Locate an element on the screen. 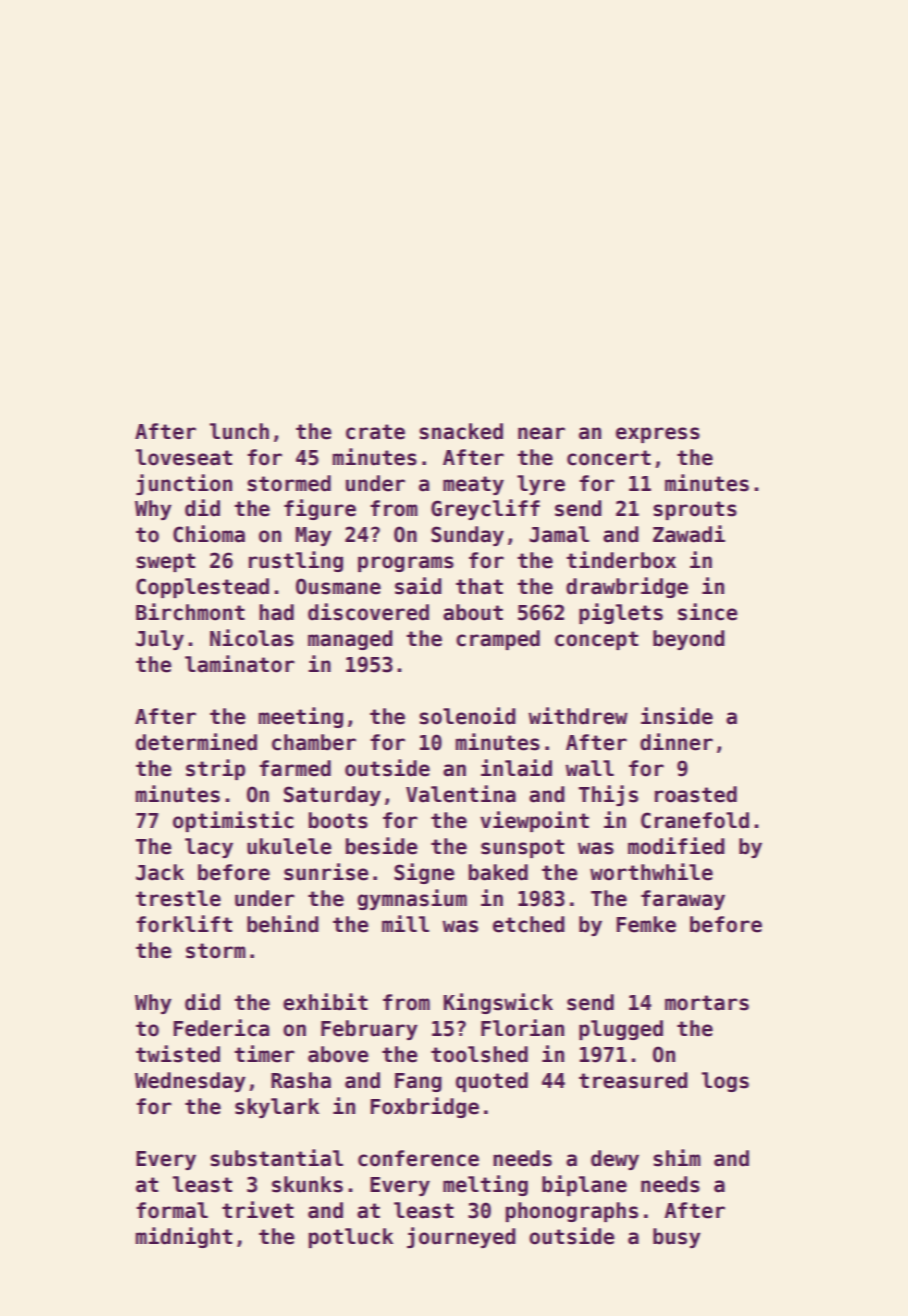 The width and height of the screenshot is (908, 1316). lyre is located at coordinates (541, 485).
